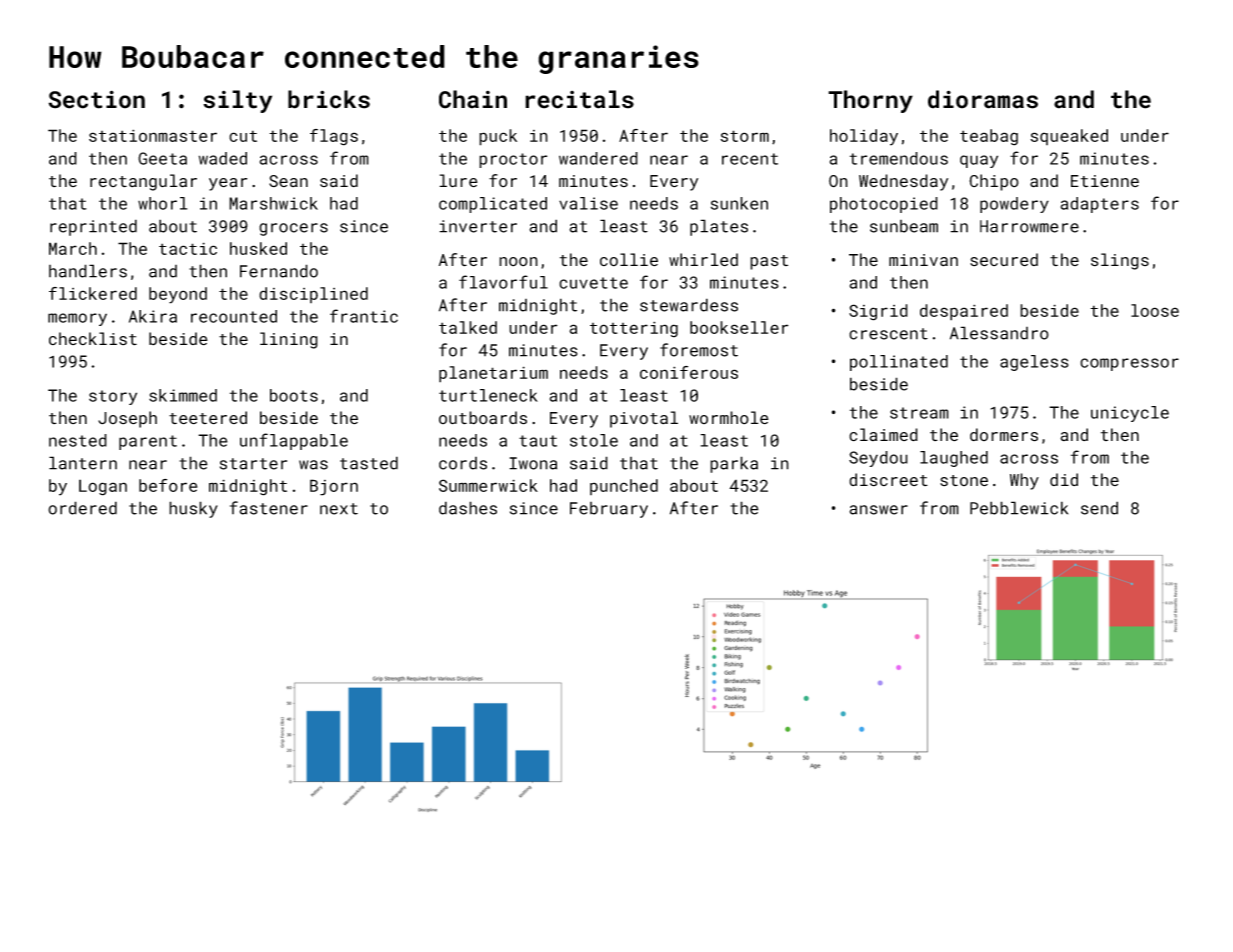 This image has height=952, width=1233. What do you see at coordinates (729, 418) in the image?
I see `wormhole` at bounding box center [729, 418].
